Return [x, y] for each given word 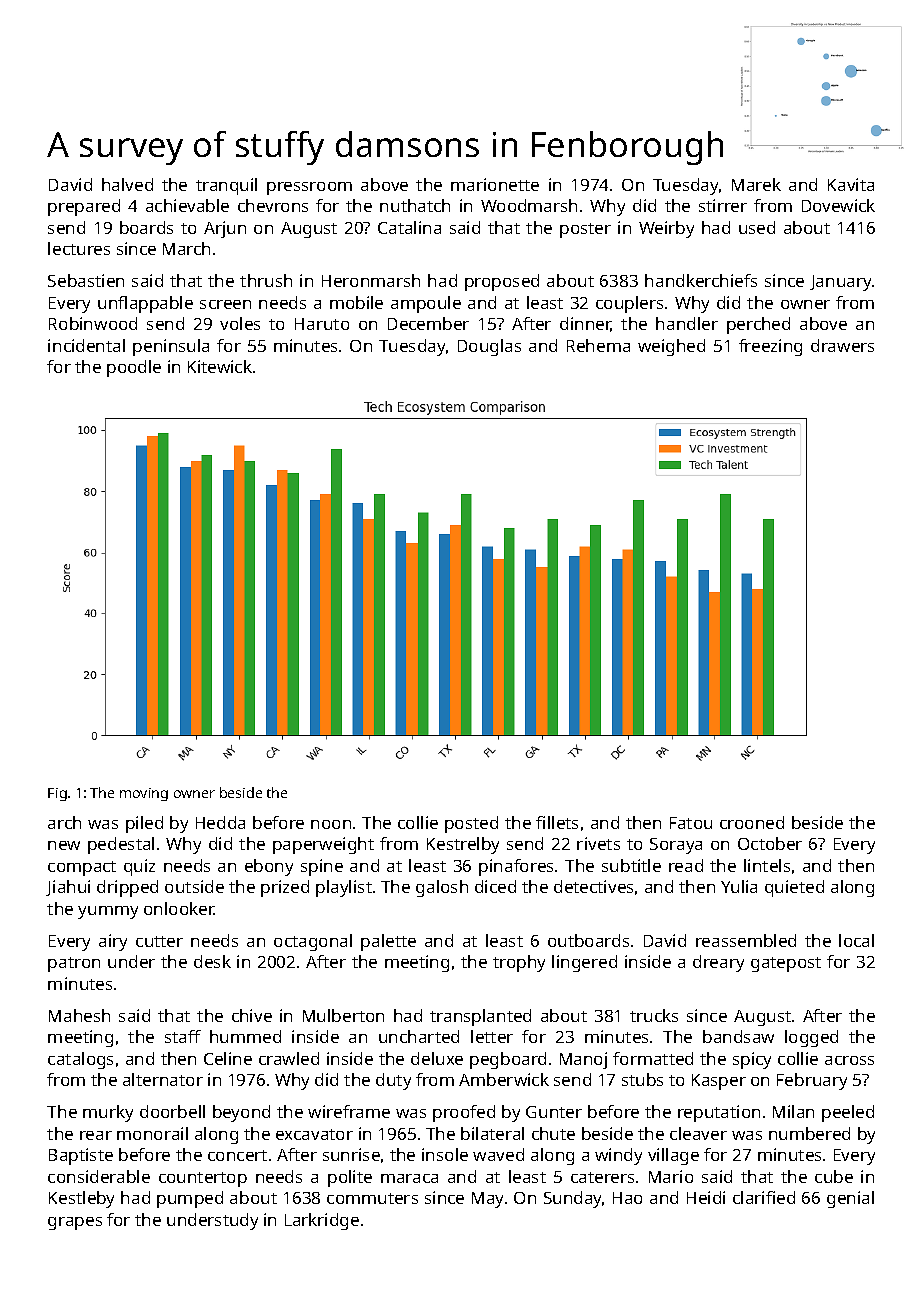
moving [144, 794]
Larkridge [322, 1221]
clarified [764, 1197]
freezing [770, 347]
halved [127, 184]
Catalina [409, 227]
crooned [752, 822]
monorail [152, 1133]
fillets [557, 822]
